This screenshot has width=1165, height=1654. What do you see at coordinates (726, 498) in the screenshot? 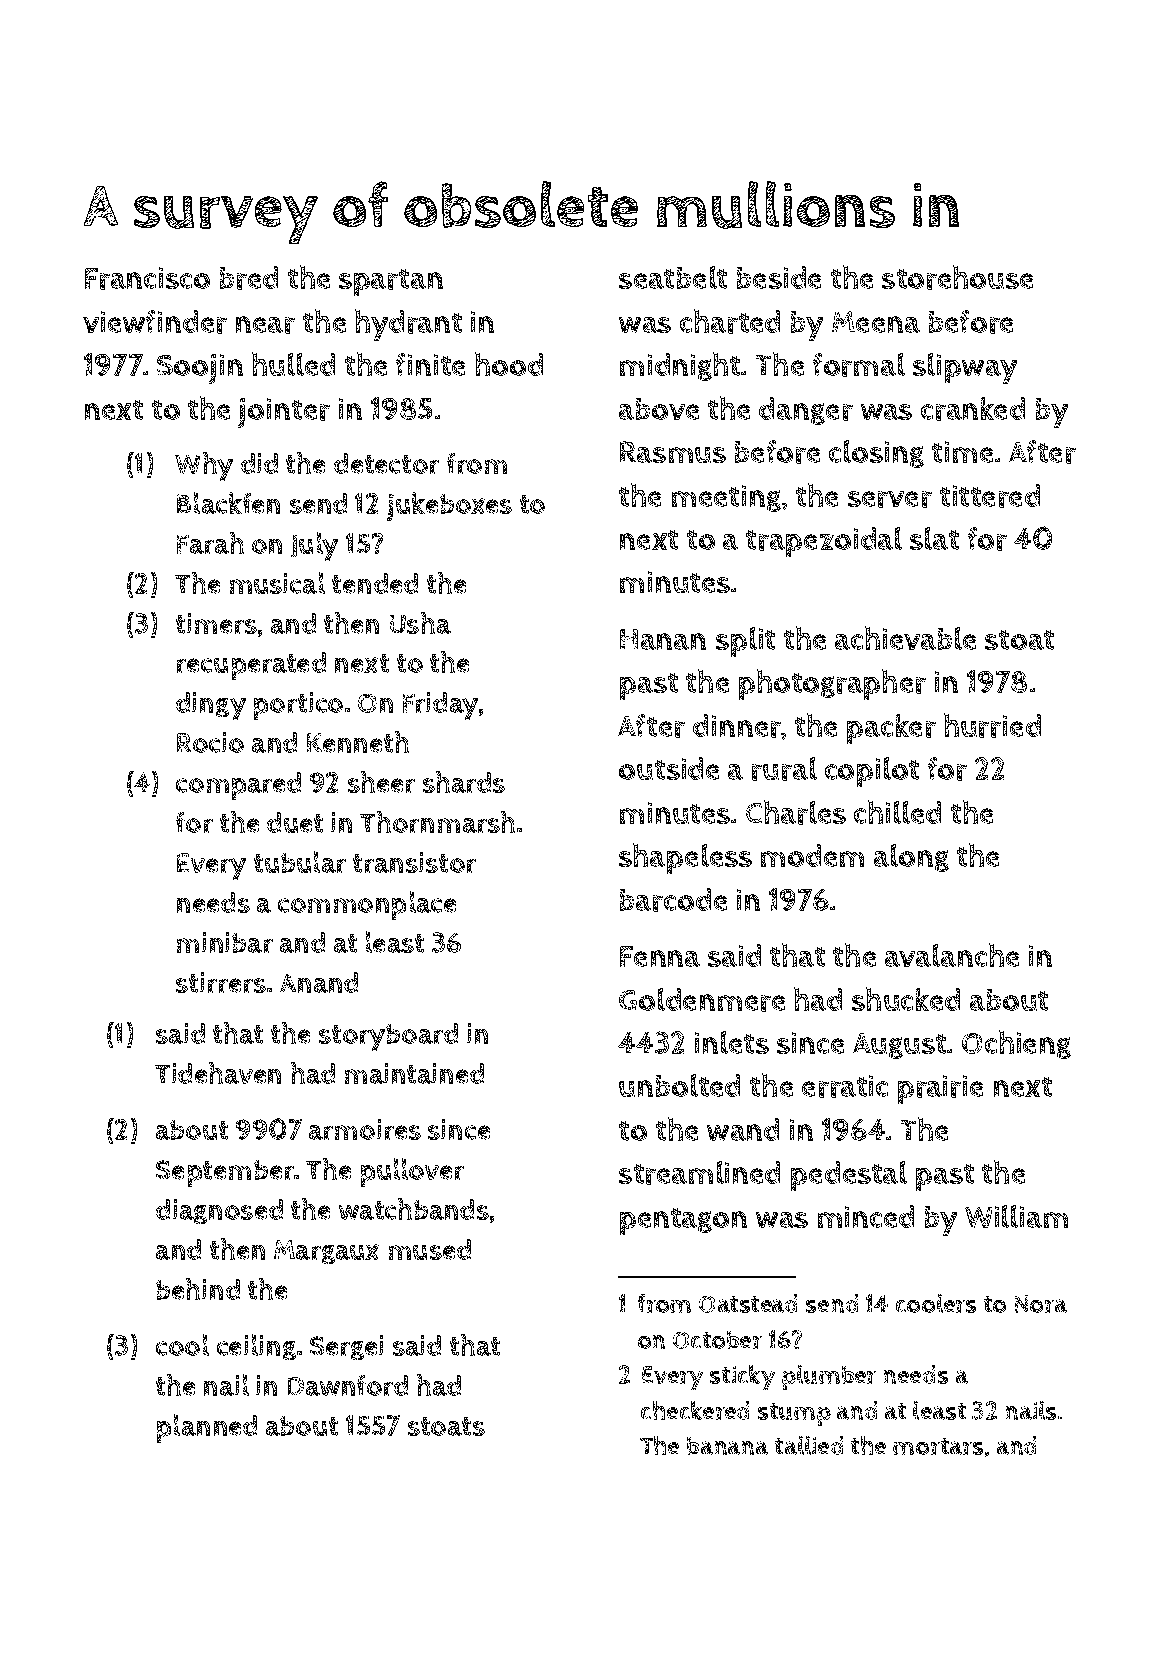
I see `meeting` at bounding box center [726, 498].
